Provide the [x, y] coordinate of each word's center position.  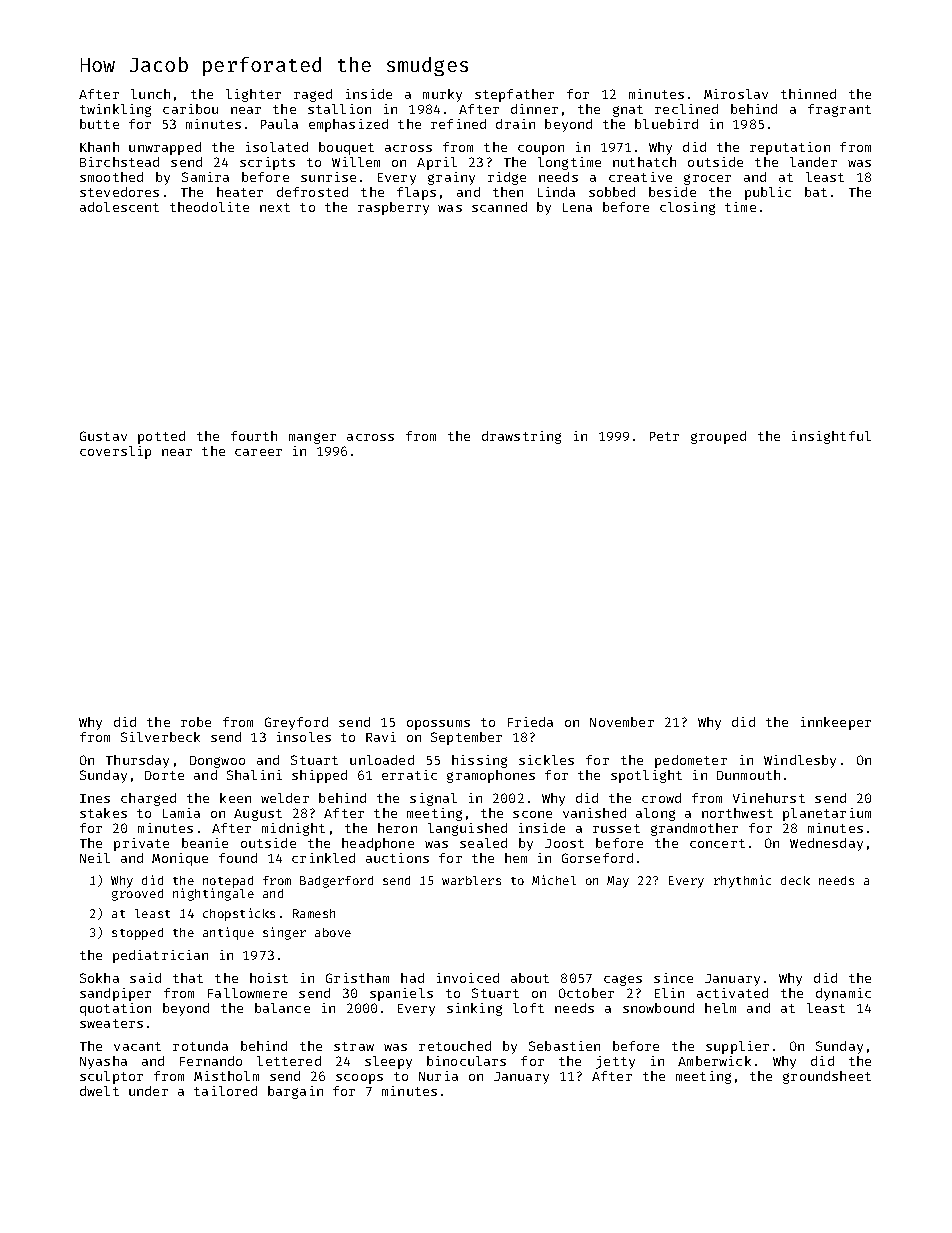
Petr [664, 436]
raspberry [393, 208]
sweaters [111, 1023]
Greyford [296, 723]
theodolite [209, 207]
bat [816, 192]
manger [312, 438]
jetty [615, 1062]
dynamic [843, 994]
